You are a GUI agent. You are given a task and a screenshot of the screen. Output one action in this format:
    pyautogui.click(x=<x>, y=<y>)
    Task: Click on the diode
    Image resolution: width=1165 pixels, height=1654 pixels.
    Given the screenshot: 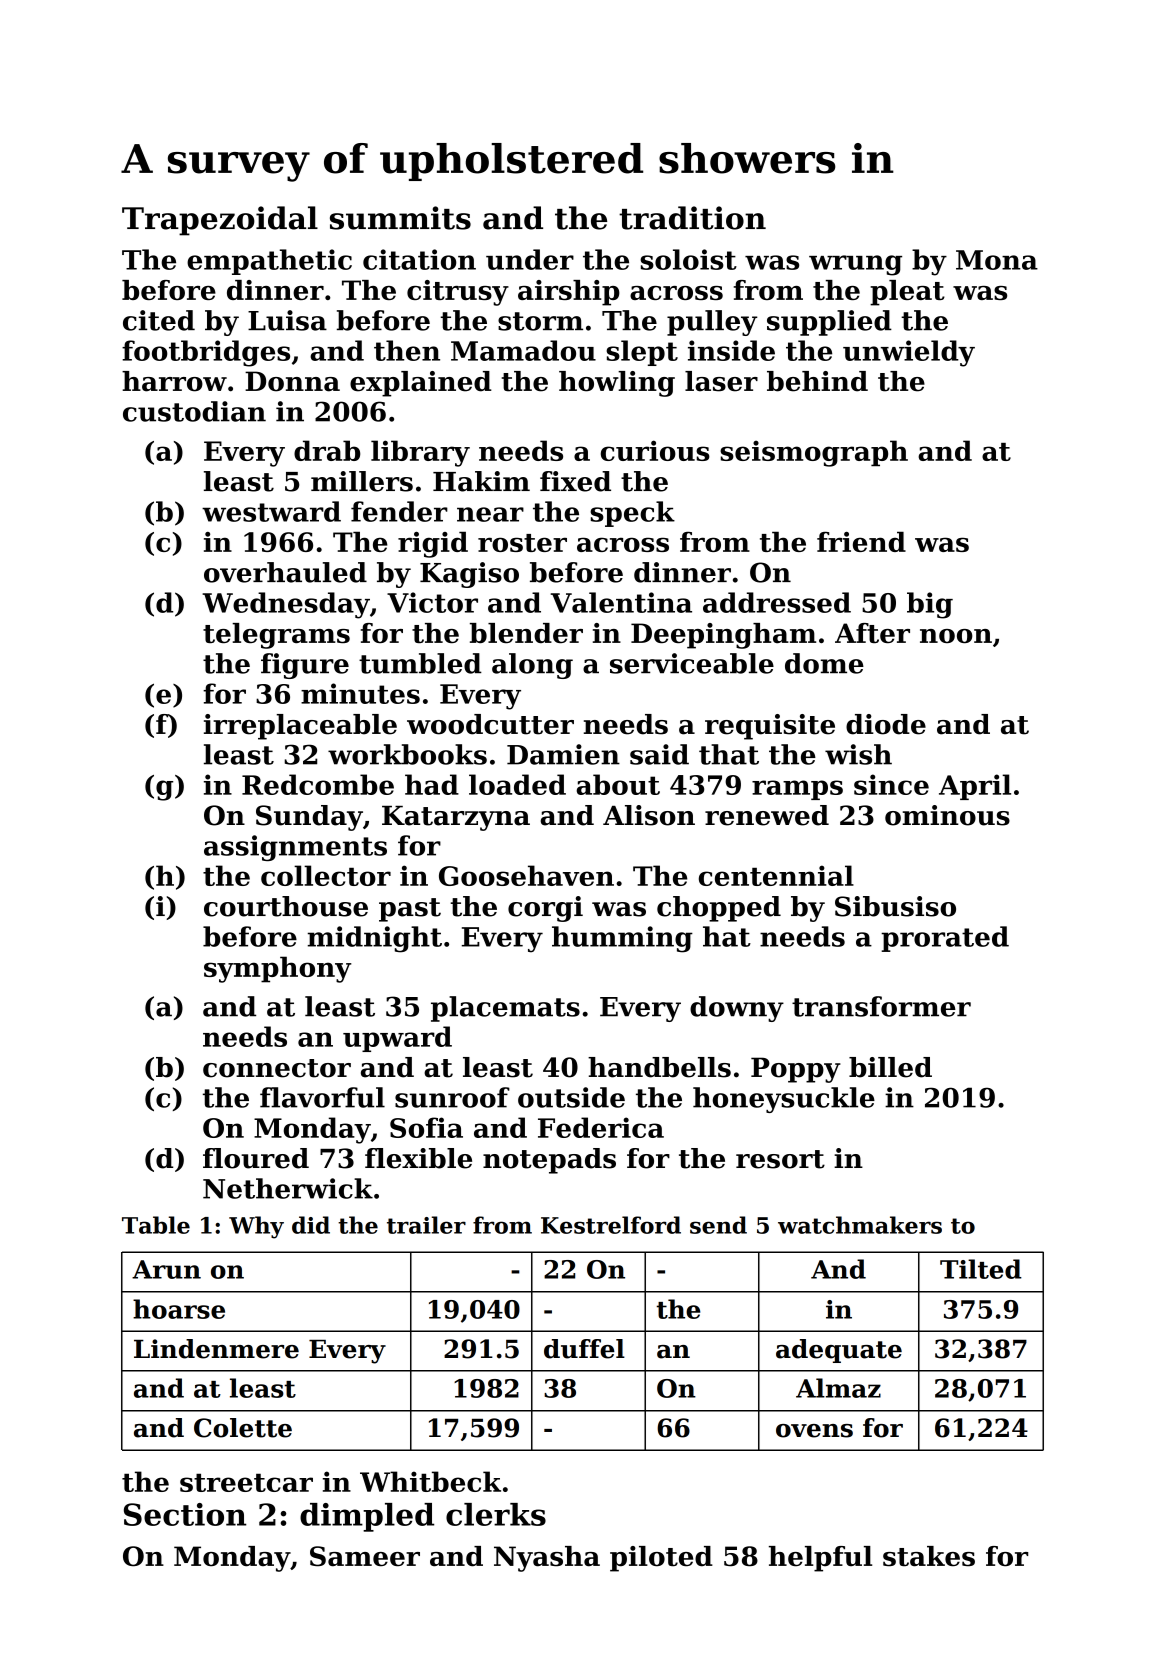 What is the action you would take?
    pyautogui.click(x=886, y=724)
